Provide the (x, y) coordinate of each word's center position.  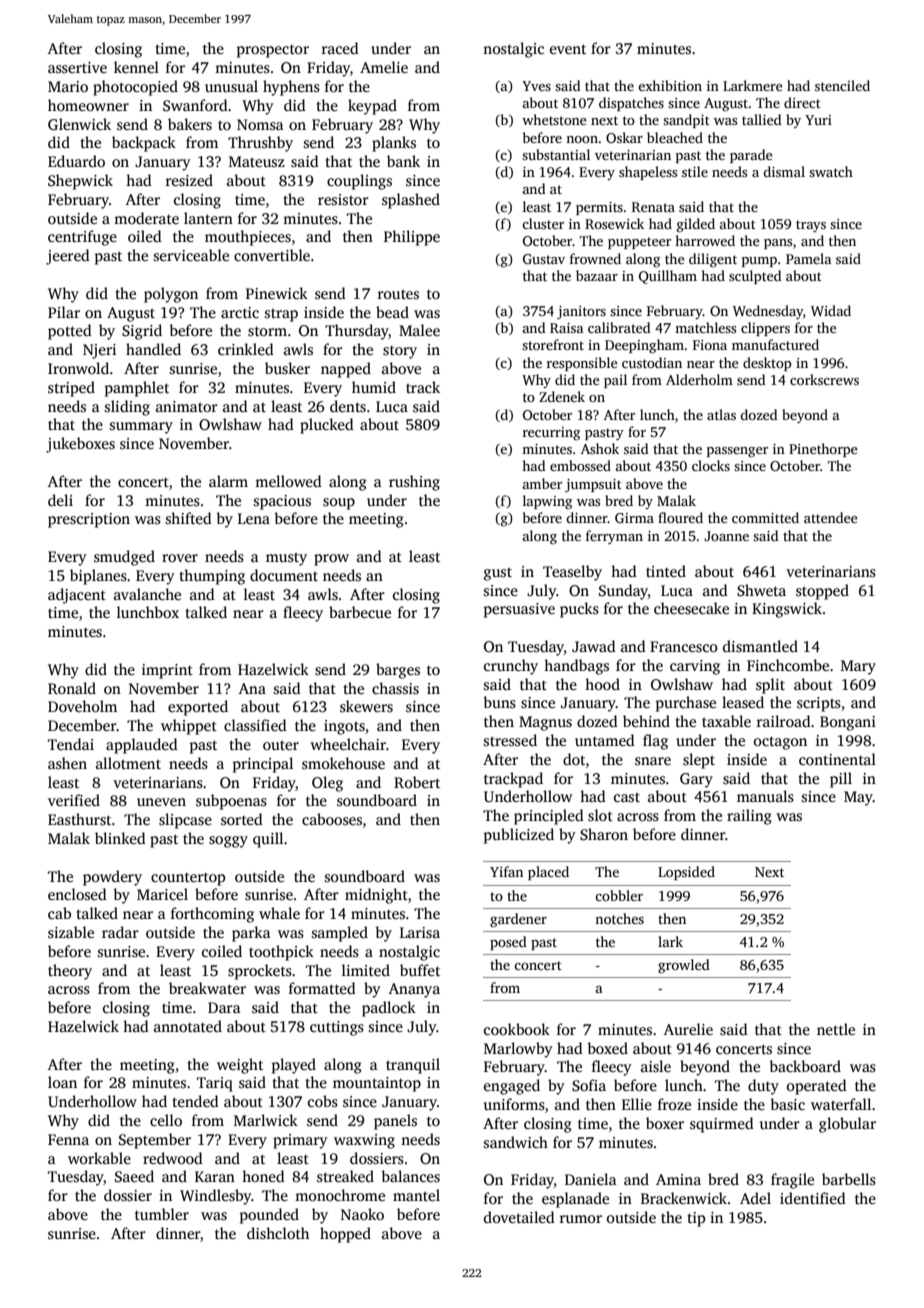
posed (508, 943)
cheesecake (691, 608)
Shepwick (80, 182)
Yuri (818, 120)
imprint (167, 671)
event (568, 49)
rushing (414, 483)
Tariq (215, 1084)
